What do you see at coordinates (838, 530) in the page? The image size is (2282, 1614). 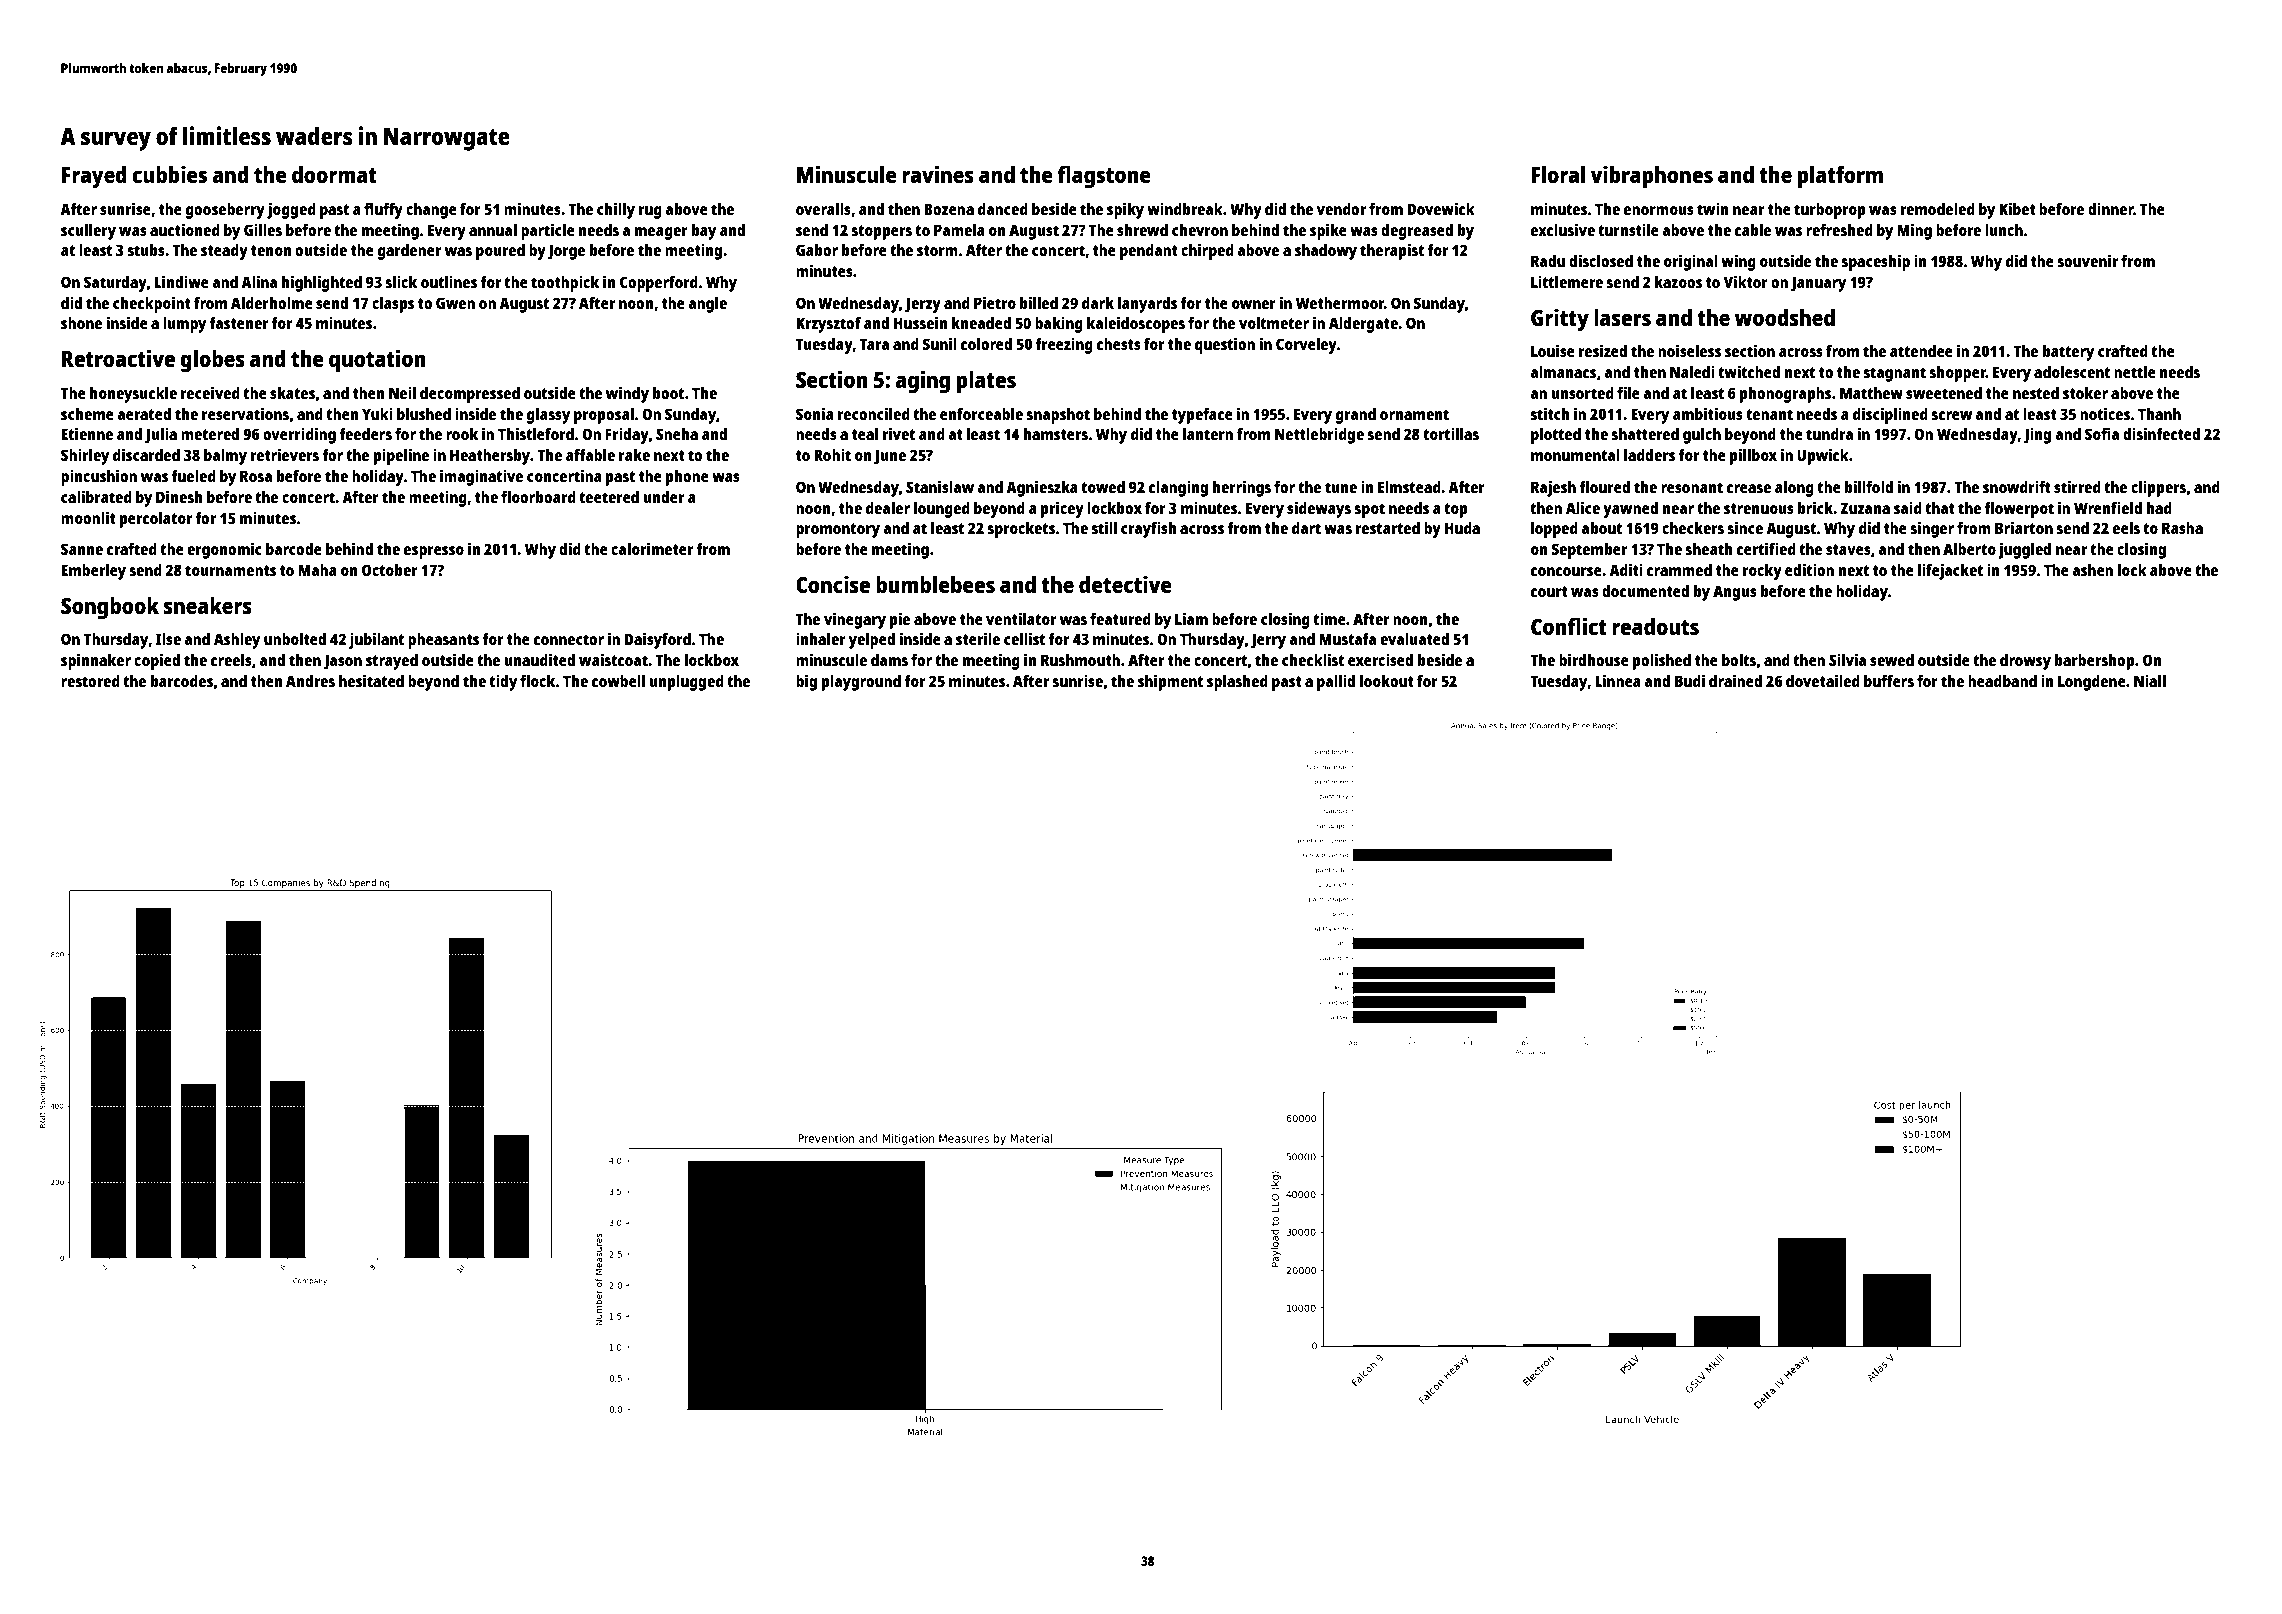 I see `promontory` at bounding box center [838, 530].
